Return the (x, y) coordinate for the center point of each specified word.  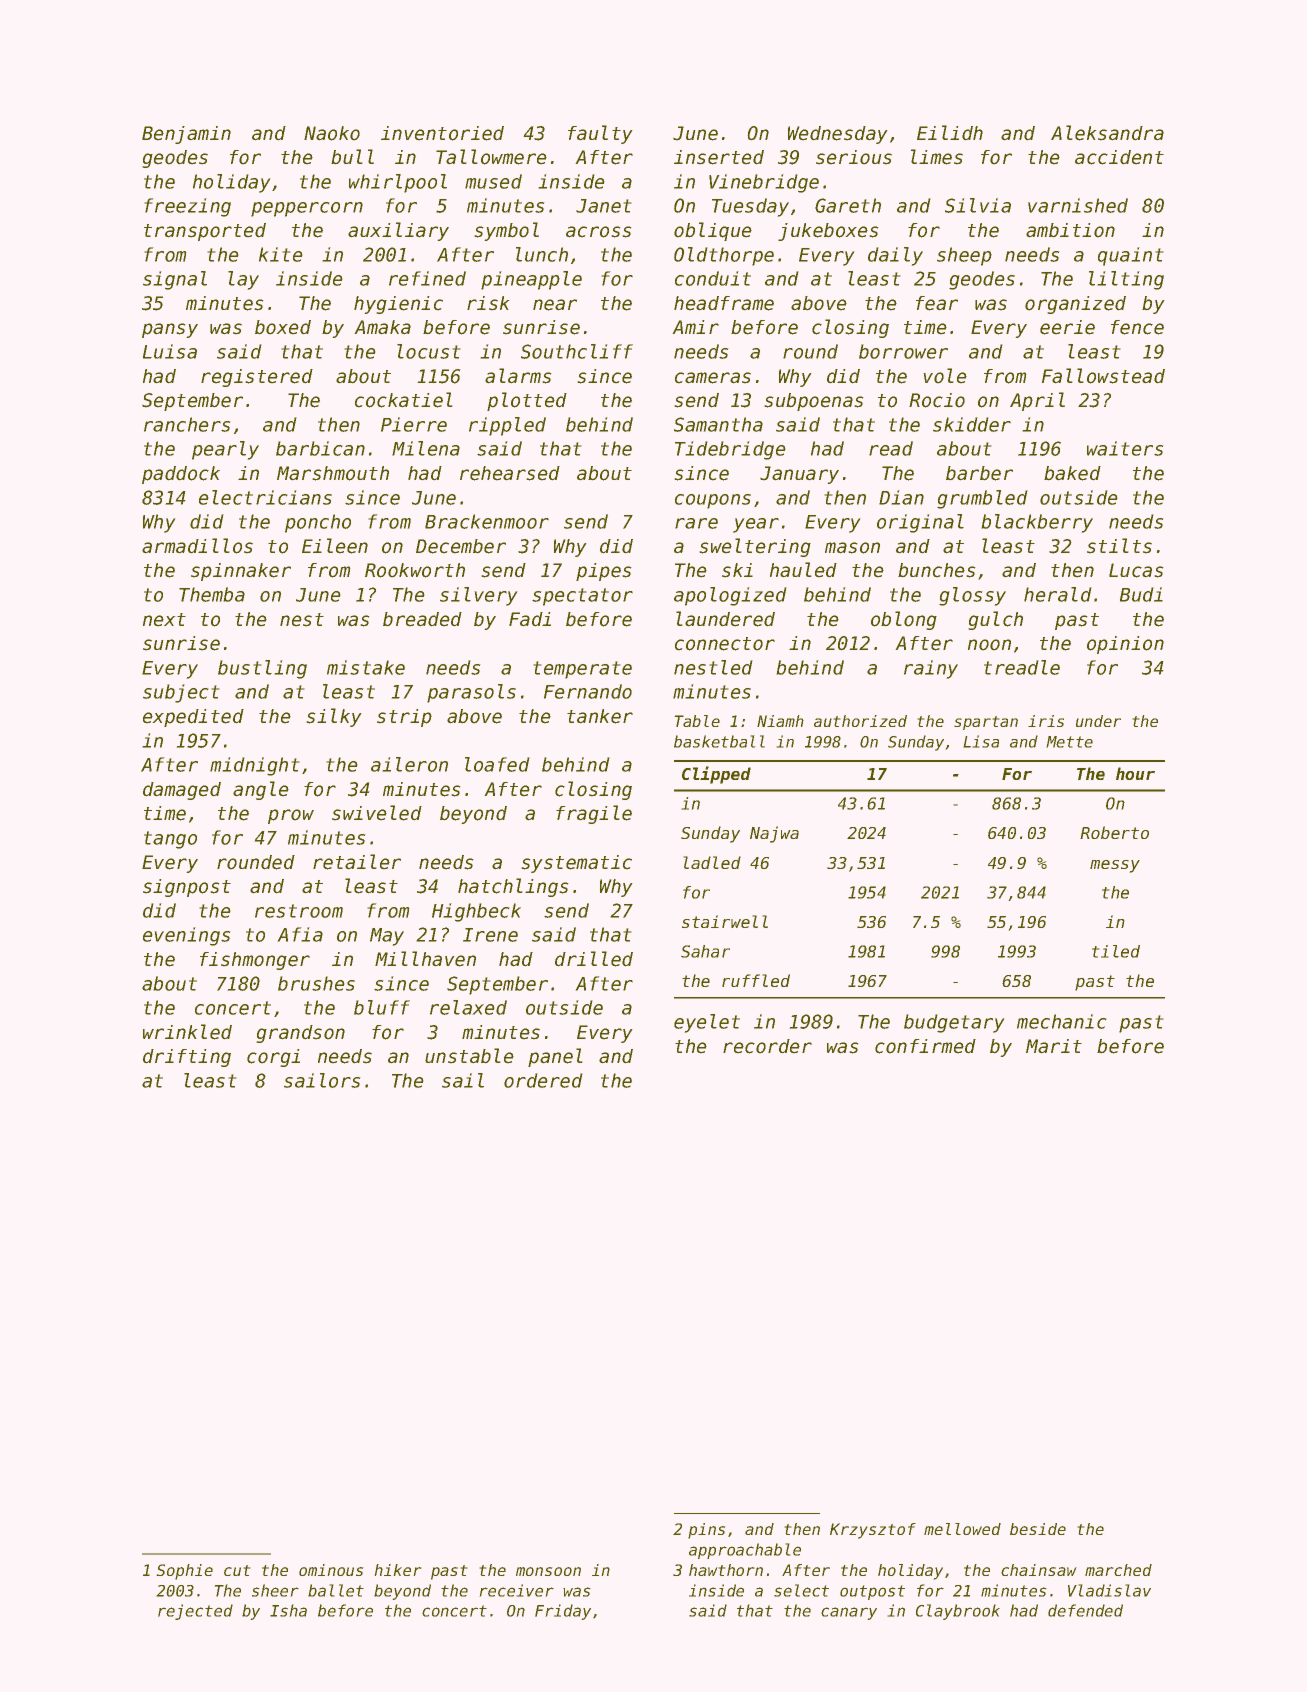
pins (706, 1531)
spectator (582, 597)
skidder (972, 424)
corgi (273, 1058)
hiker (398, 1570)
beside (1038, 1529)
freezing (188, 207)
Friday (563, 1612)
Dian (901, 497)
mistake (366, 667)
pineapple (531, 280)
